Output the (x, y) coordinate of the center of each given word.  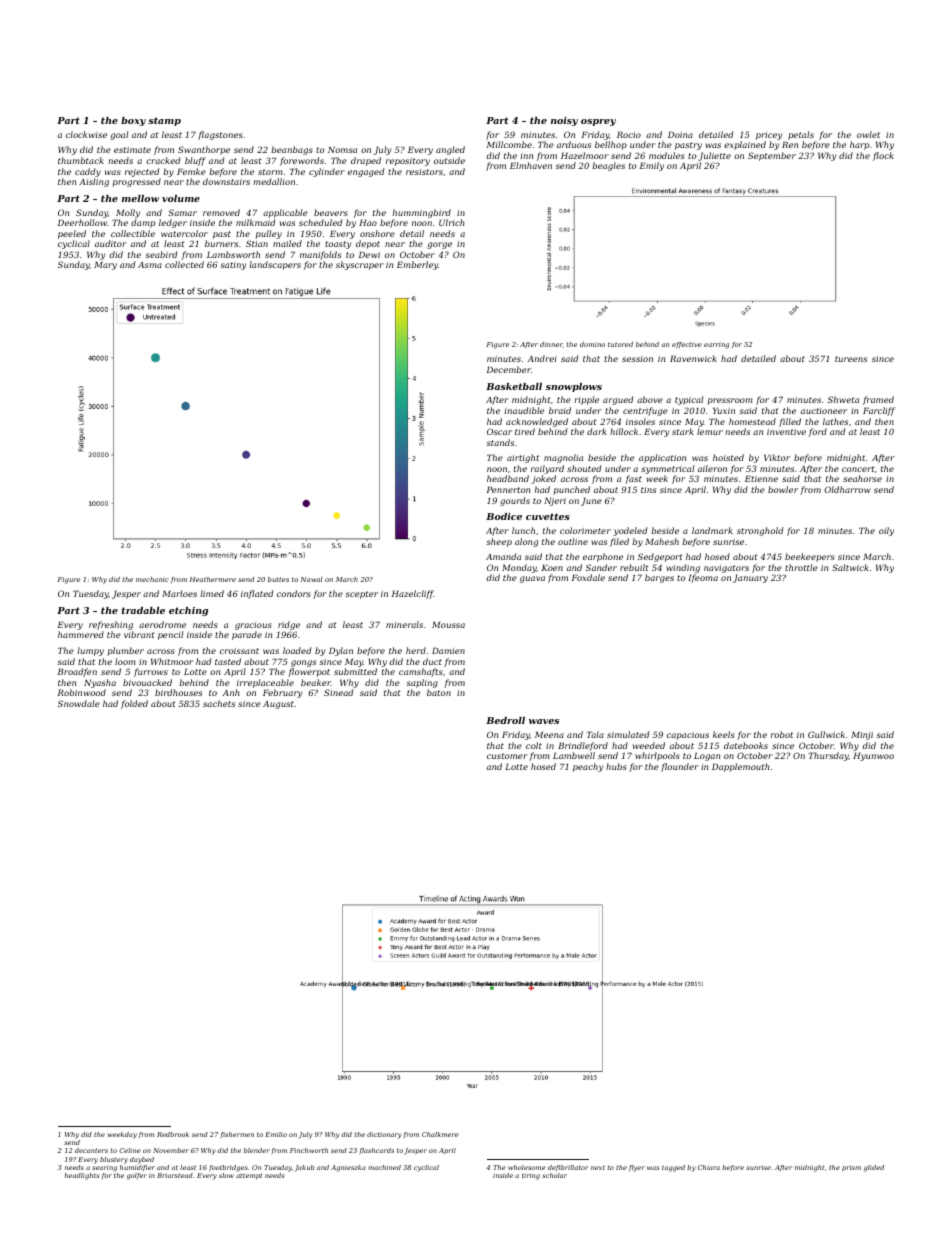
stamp (164, 121)
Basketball (514, 386)
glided (874, 1168)
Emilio (276, 1134)
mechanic (152, 579)
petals (801, 135)
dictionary (384, 1135)
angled (450, 150)
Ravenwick (693, 358)
